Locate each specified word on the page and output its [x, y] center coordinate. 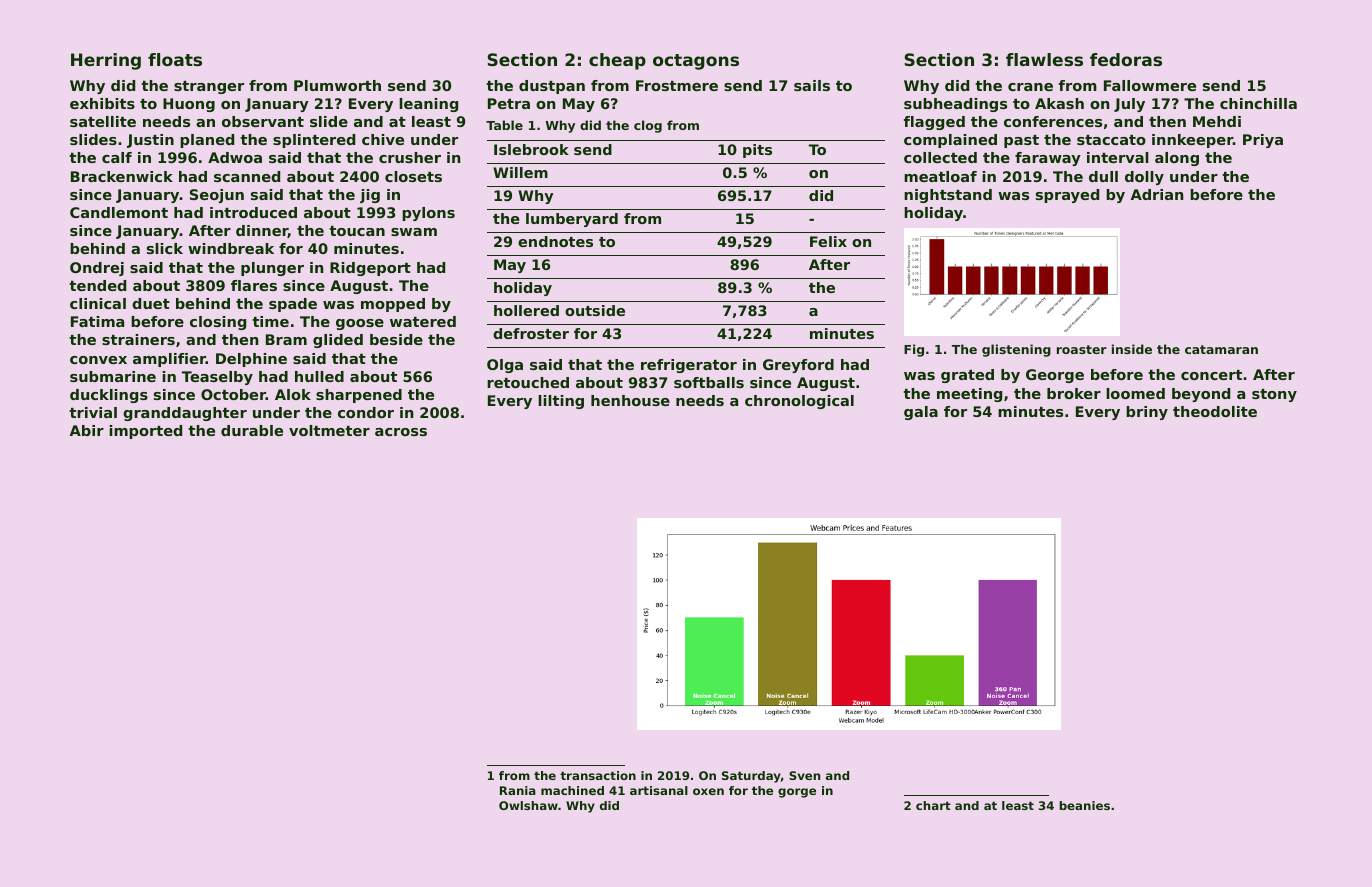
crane [1030, 87]
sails [812, 85]
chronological [799, 402]
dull [1103, 176]
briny [1147, 413]
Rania [518, 790]
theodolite [1215, 411]
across [401, 432]
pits [757, 151]
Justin [150, 141]
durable [252, 430]
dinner [262, 231]
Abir [87, 430]
